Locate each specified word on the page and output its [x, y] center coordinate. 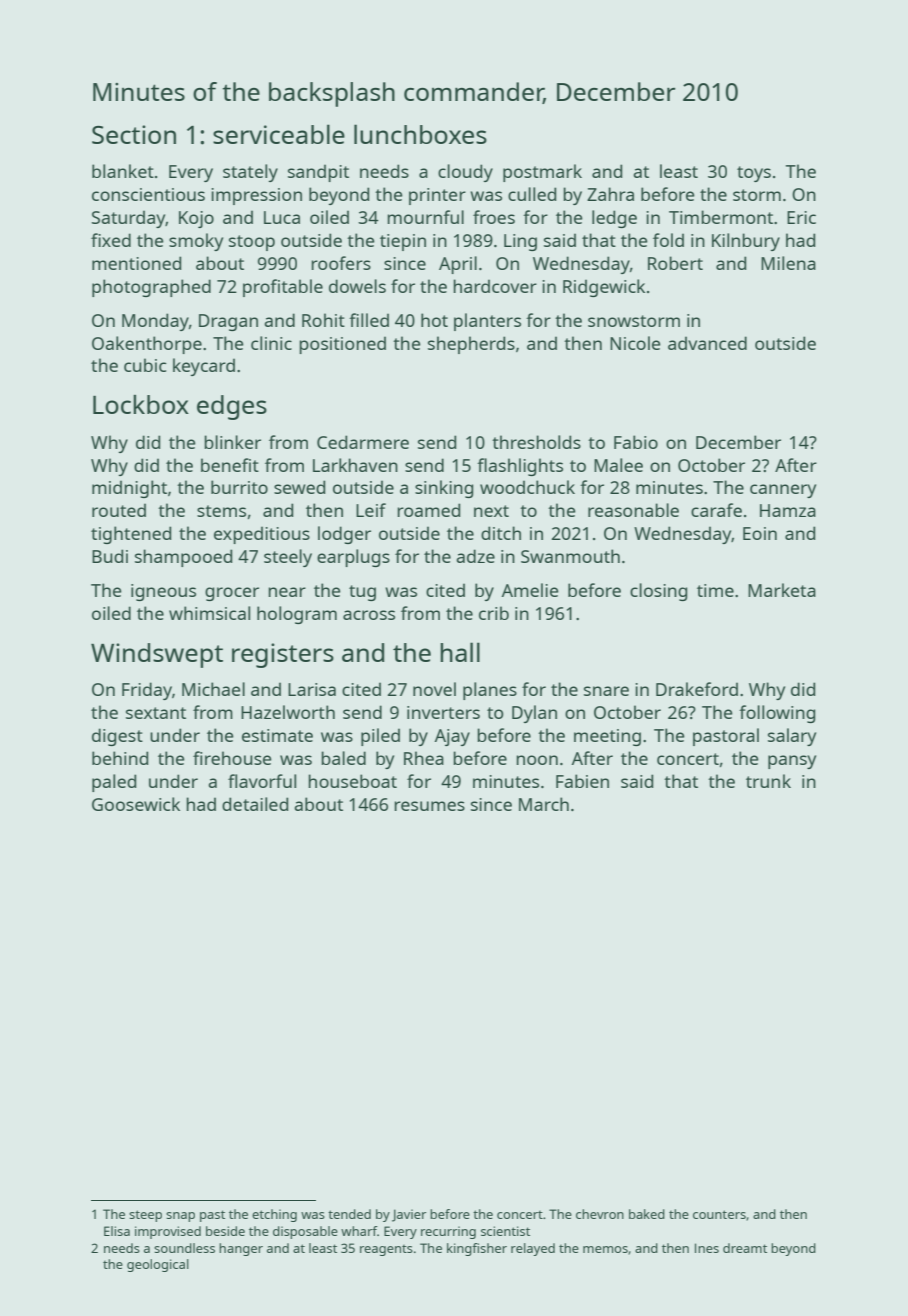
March [544, 804]
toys [754, 174]
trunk [768, 781]
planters [487, 322]
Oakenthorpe [147, 345]
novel [434, 689]
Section [134, 134]
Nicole [635, 343]
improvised [168, 1232]
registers [283, 655]
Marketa [782, 590]
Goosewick [136, 804]
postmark [542, 173]
